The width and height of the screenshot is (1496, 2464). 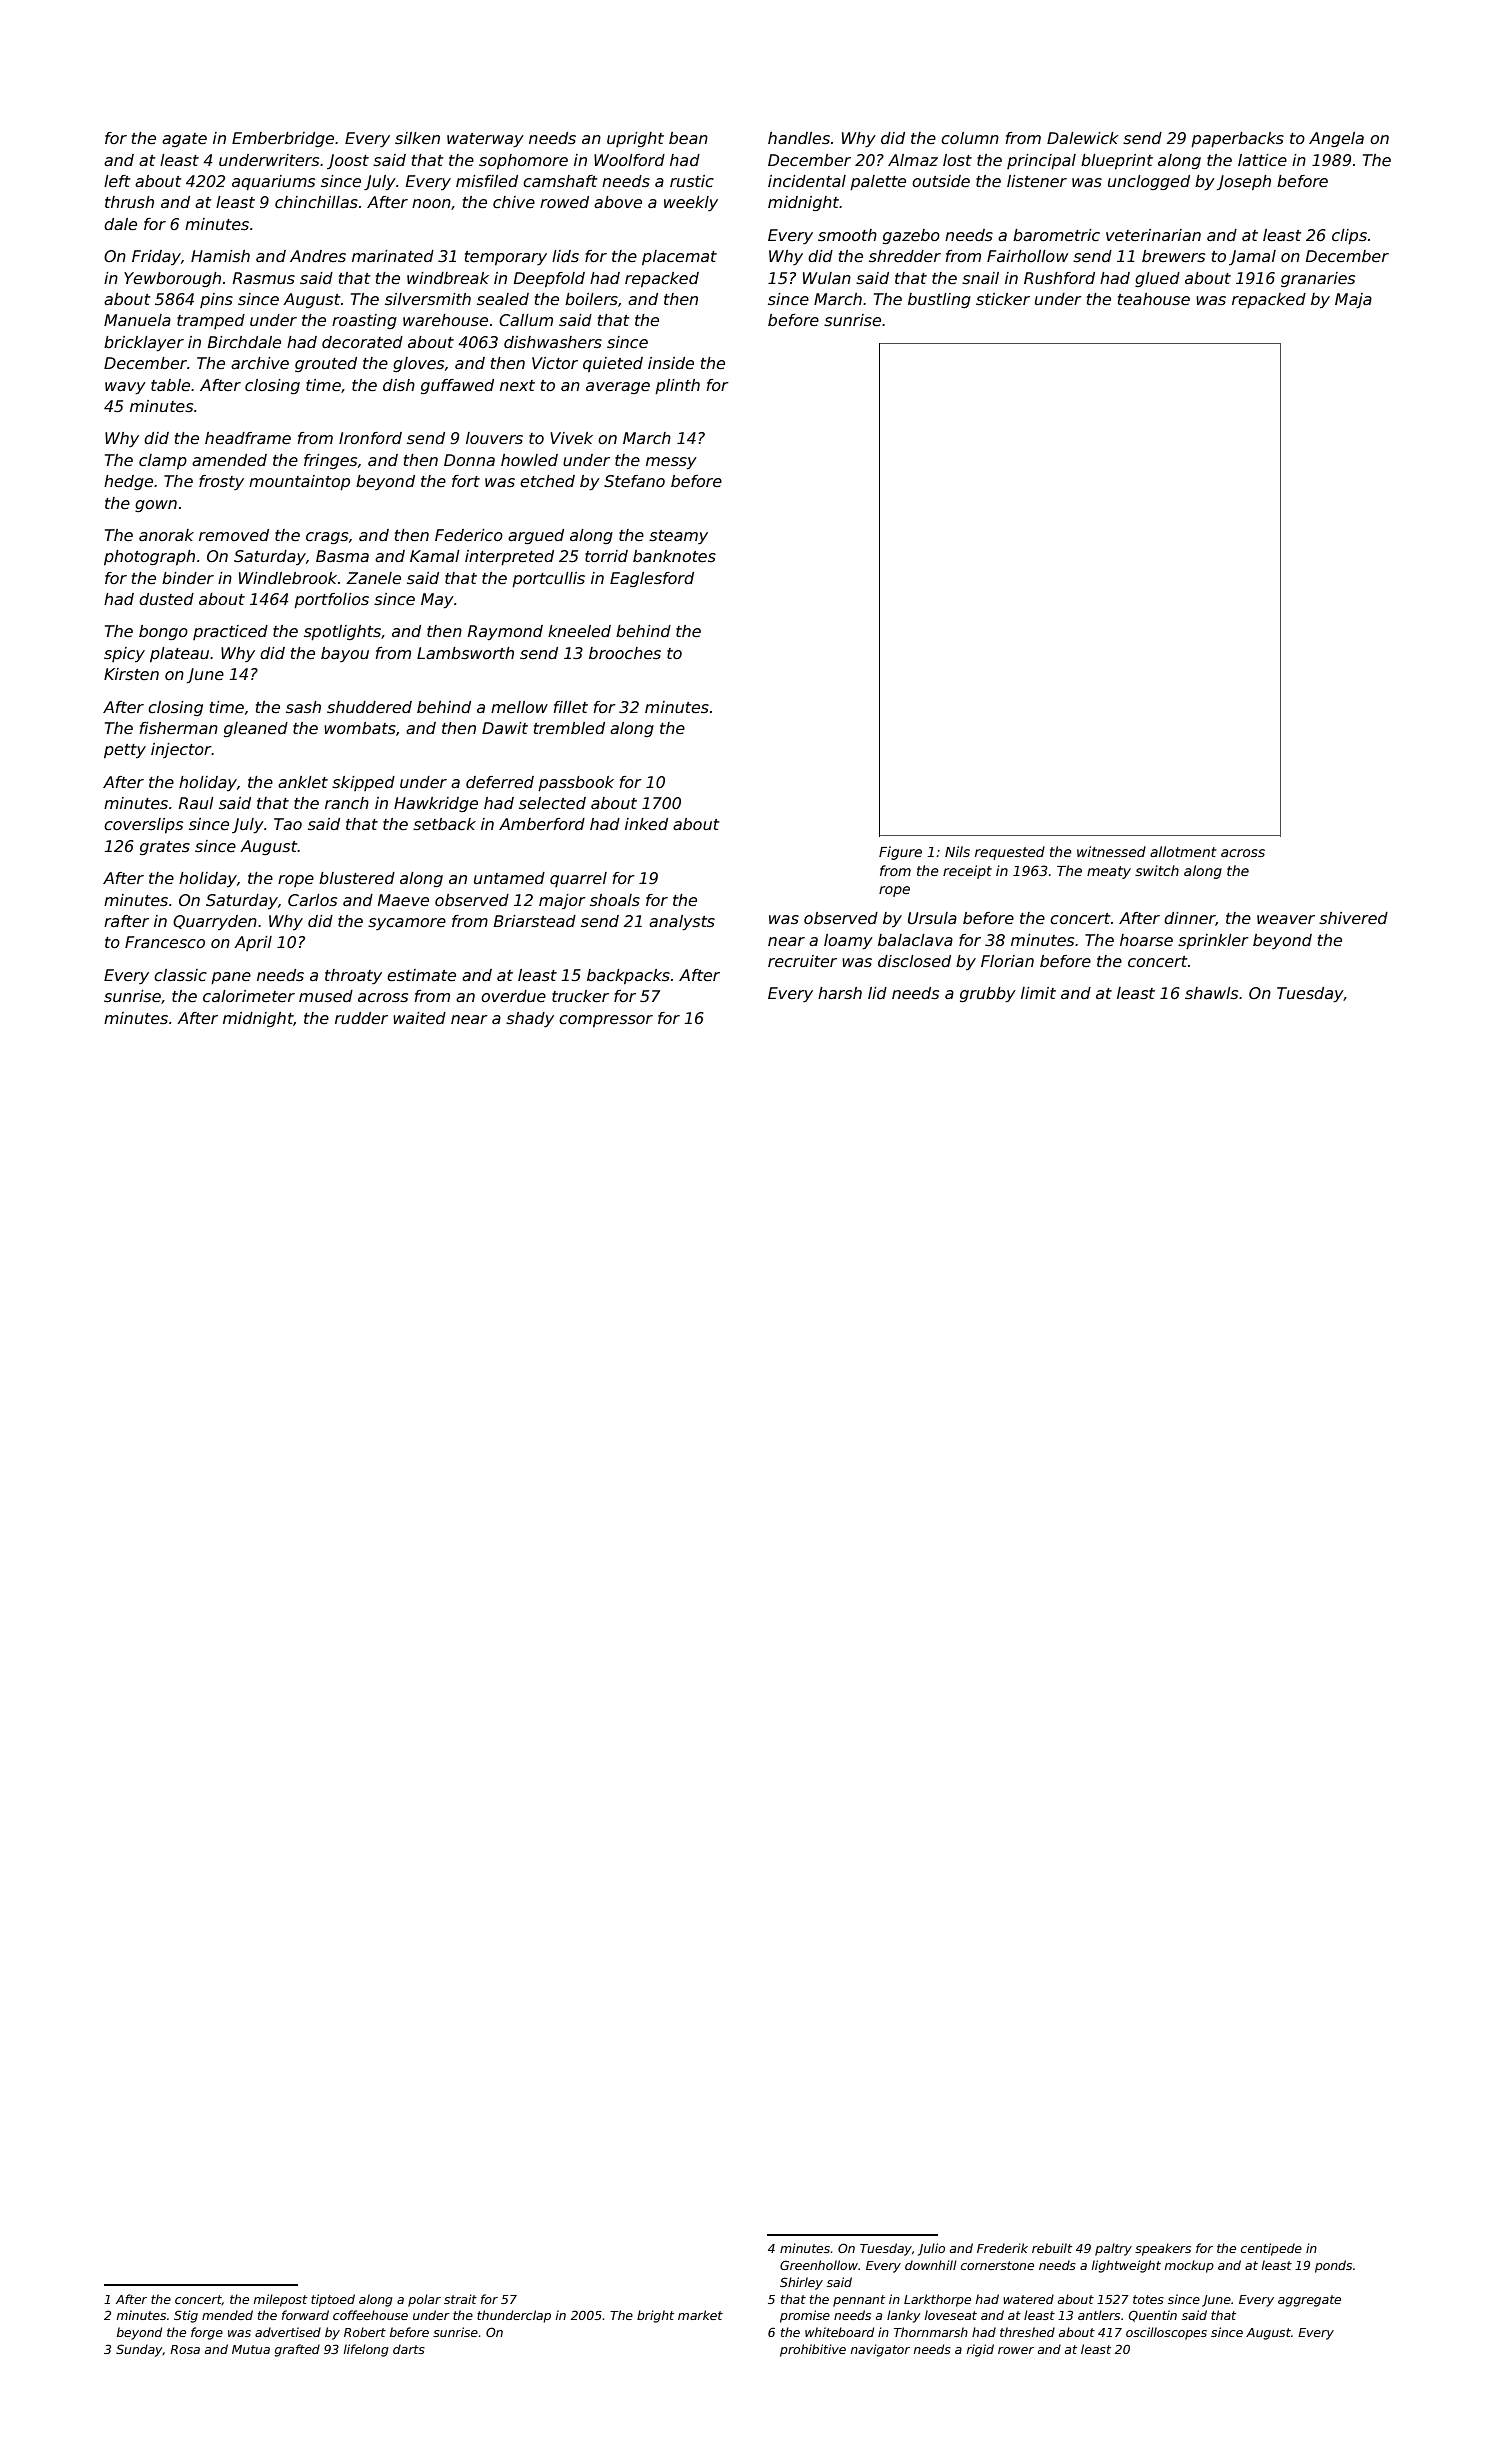 I want to click on Mutua, so click(x=251, y=2349).
